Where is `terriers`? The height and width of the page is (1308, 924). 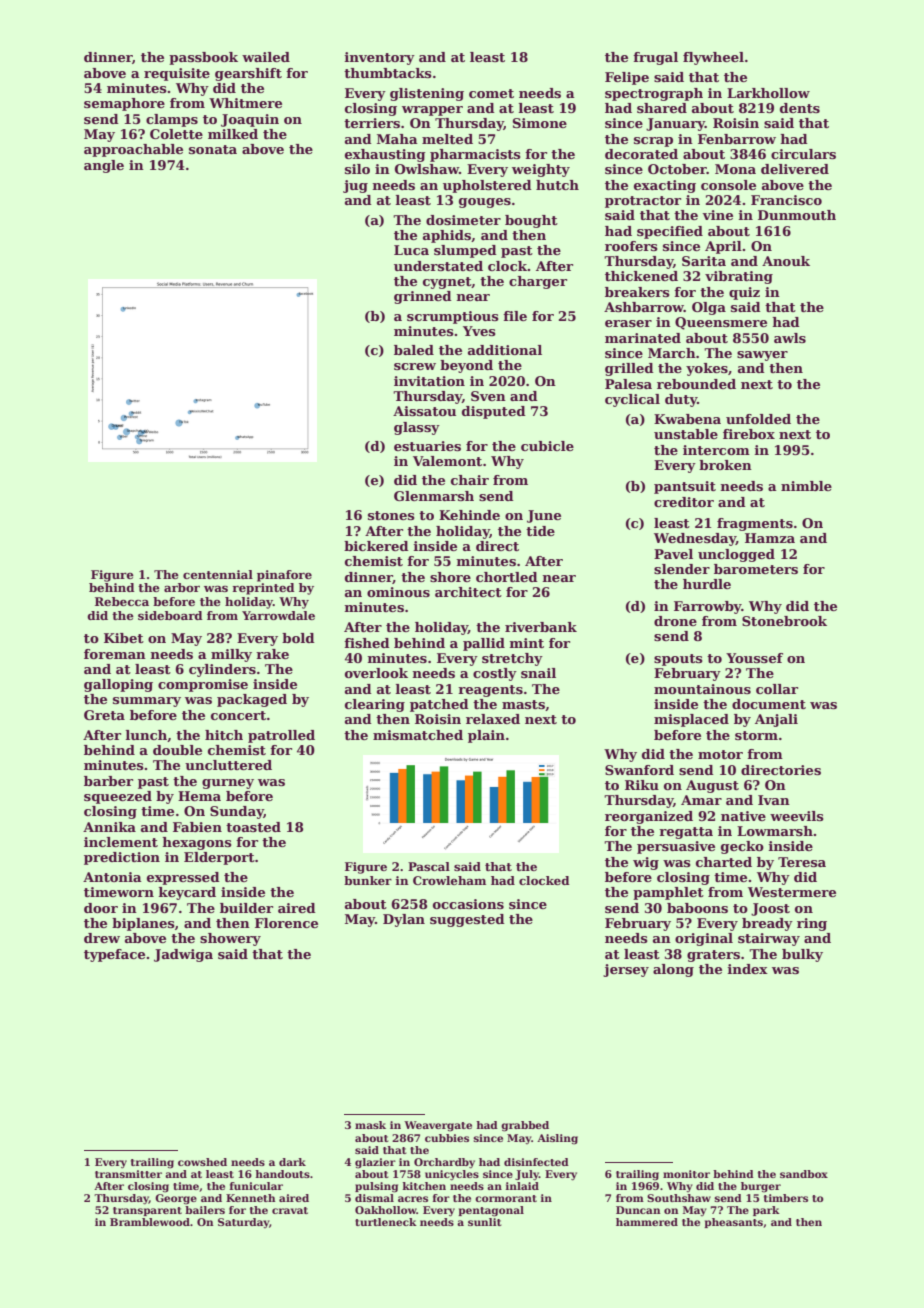
terriers is located at coordinates (372, 123).
